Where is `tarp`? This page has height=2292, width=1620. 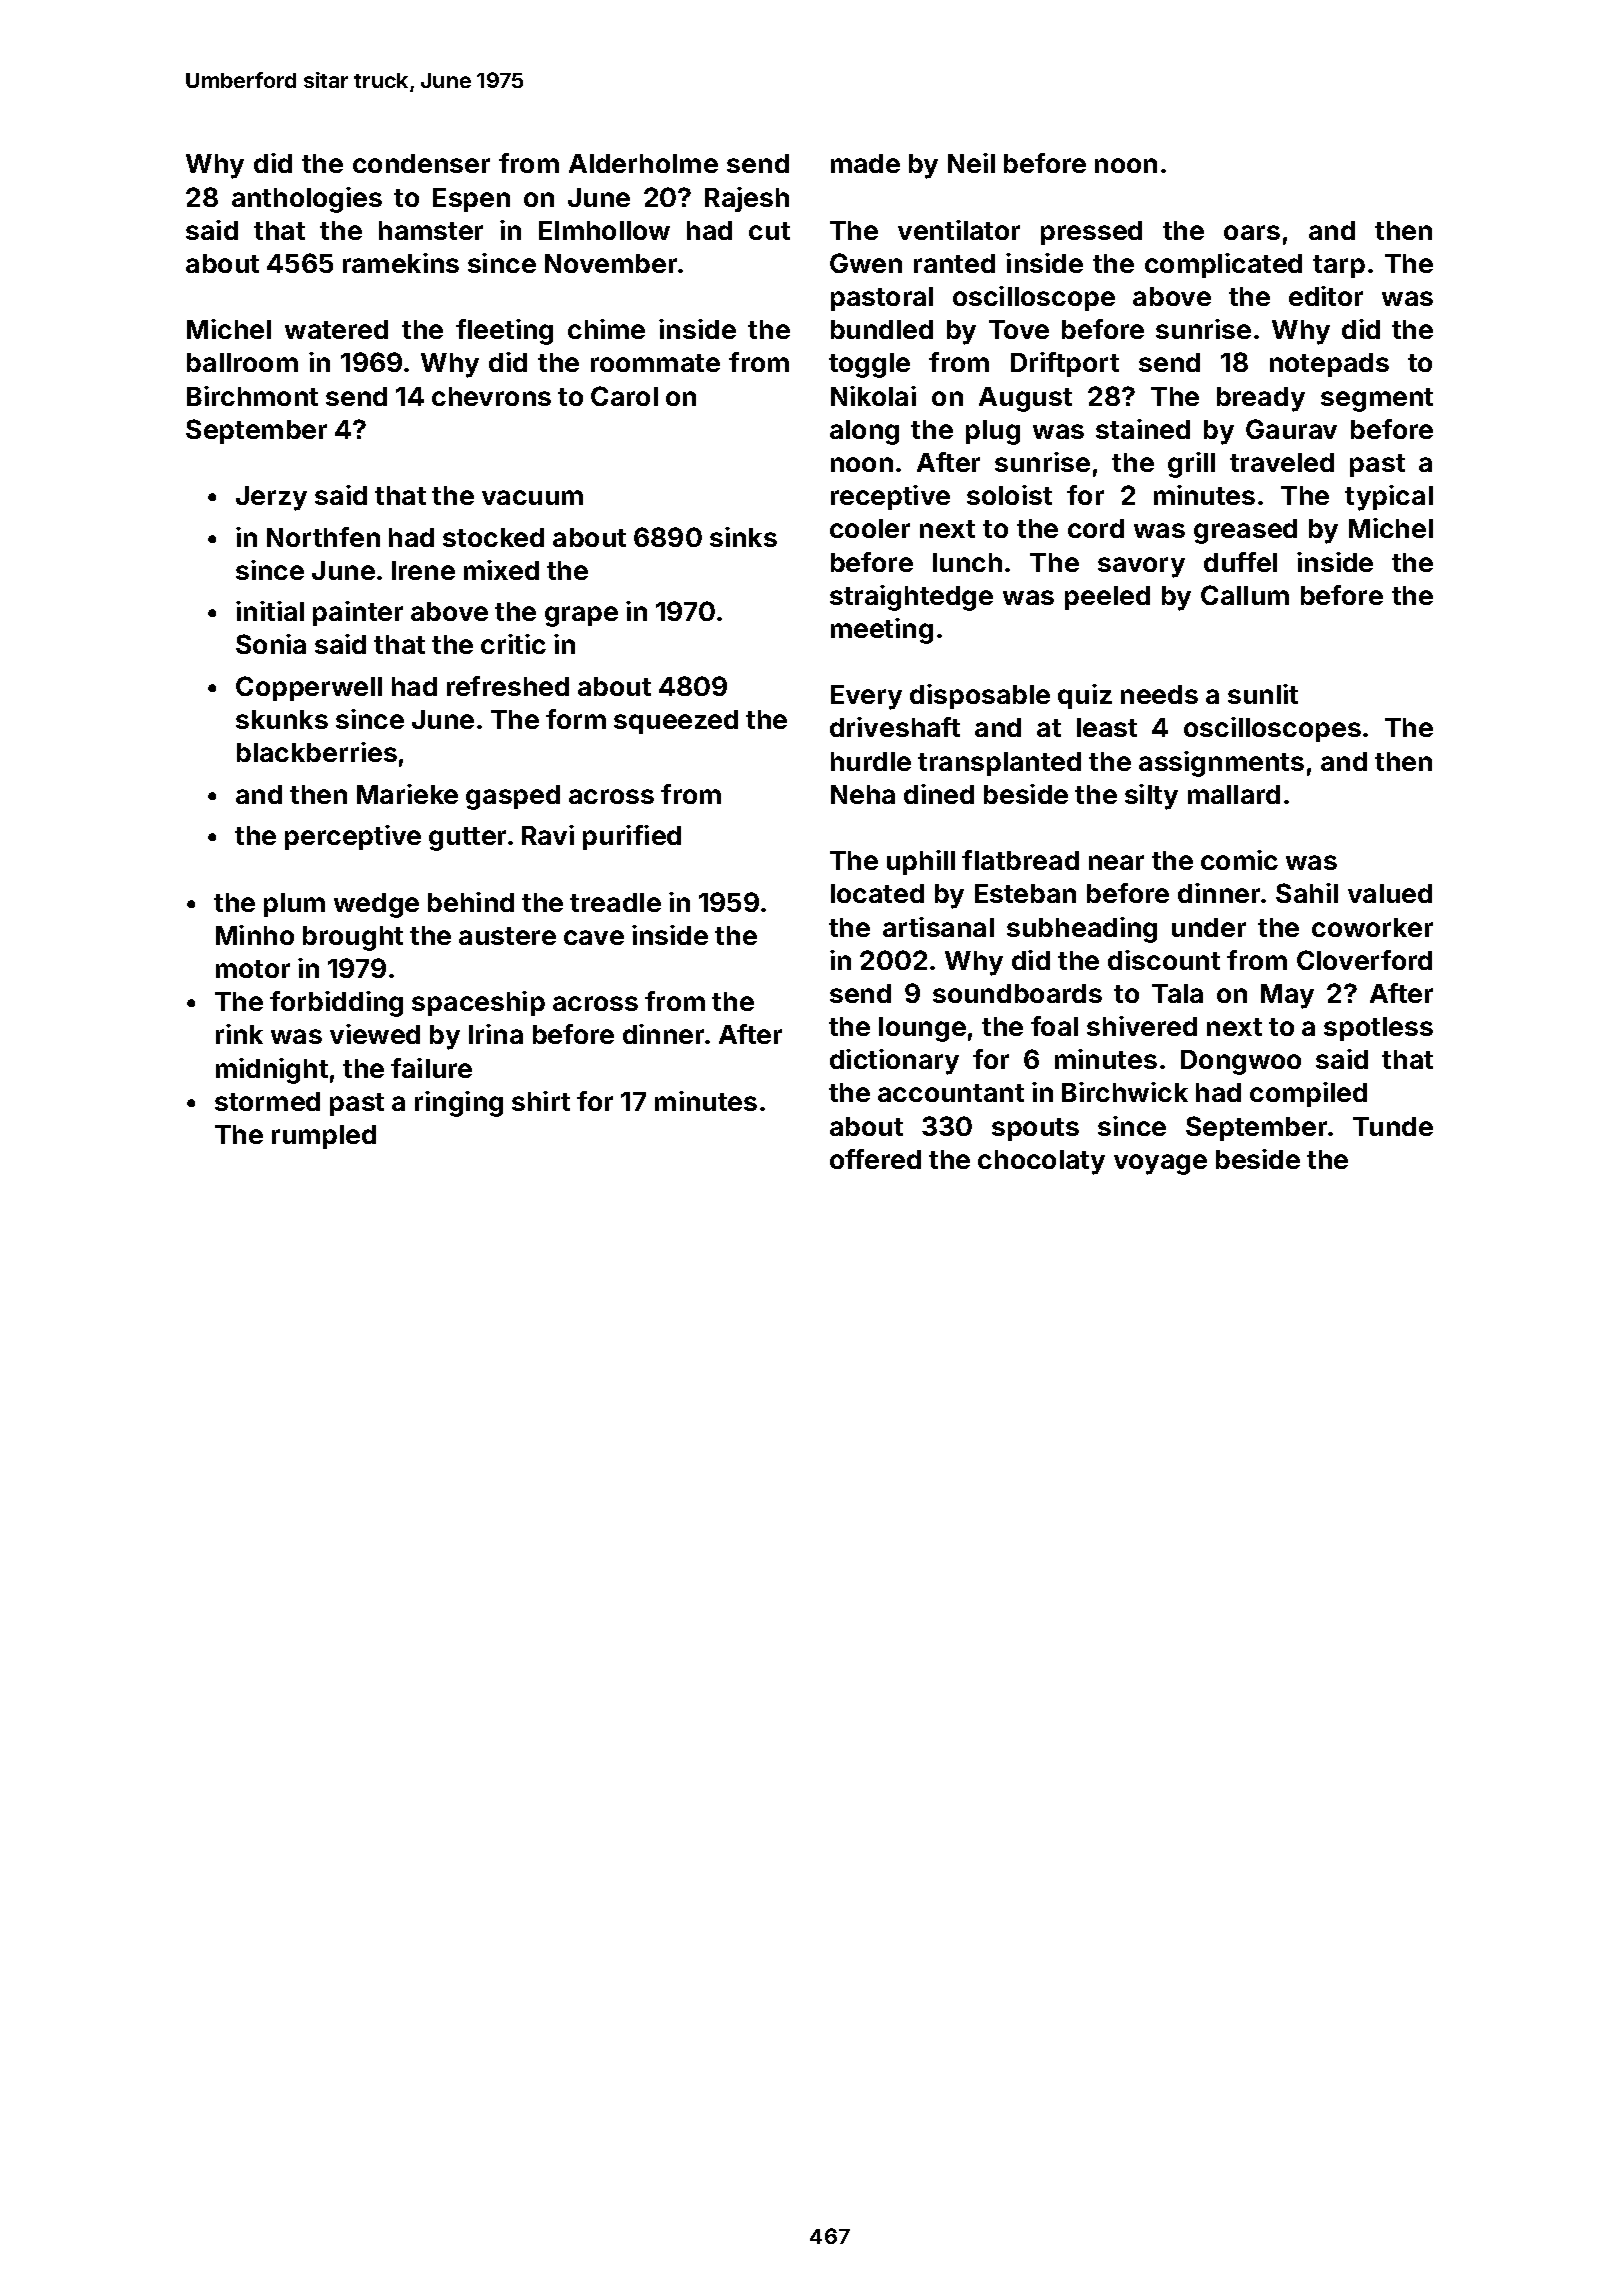 tarp is located at coordinates (1339, 266).
